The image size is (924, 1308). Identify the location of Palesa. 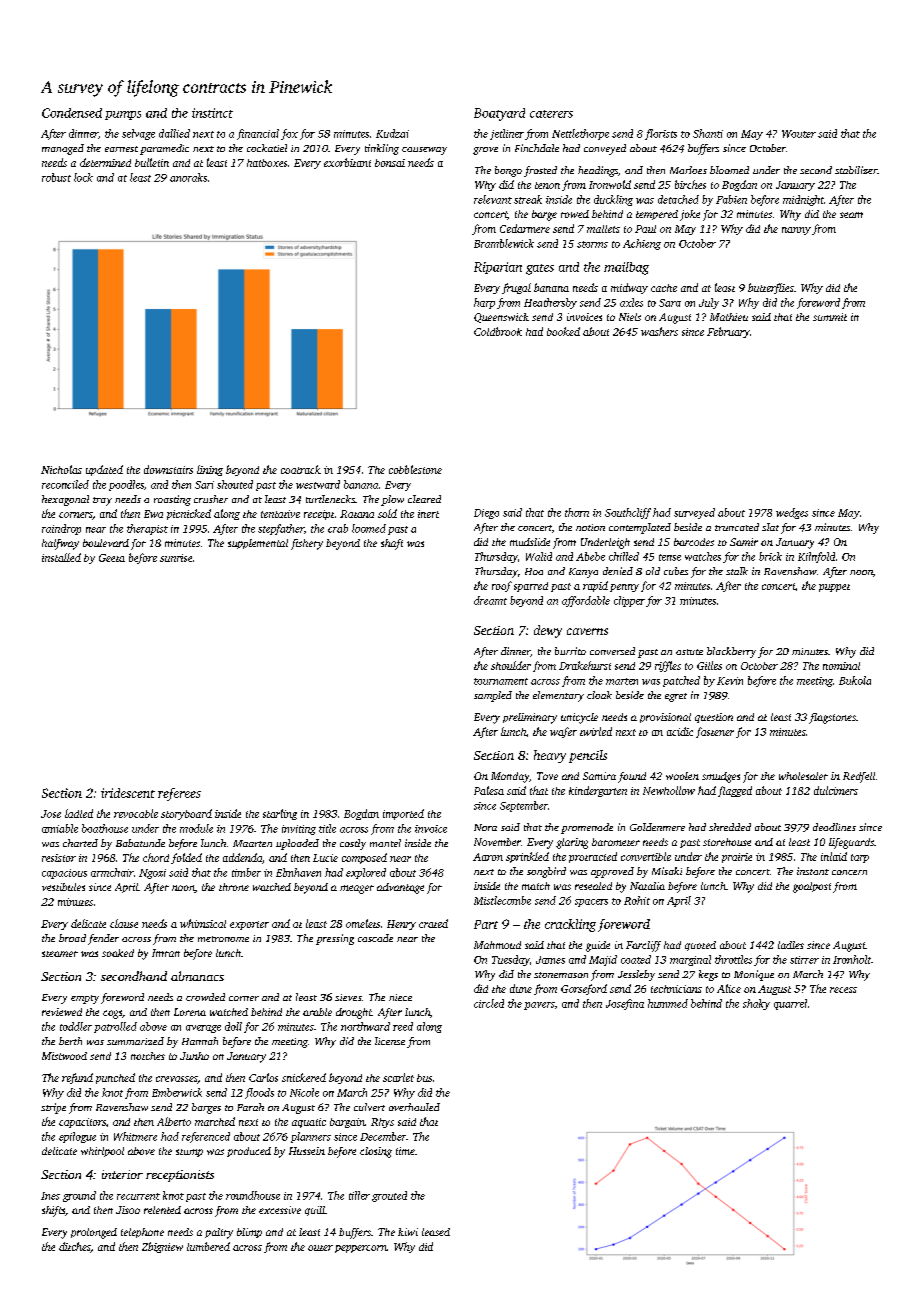
(489, 790).
